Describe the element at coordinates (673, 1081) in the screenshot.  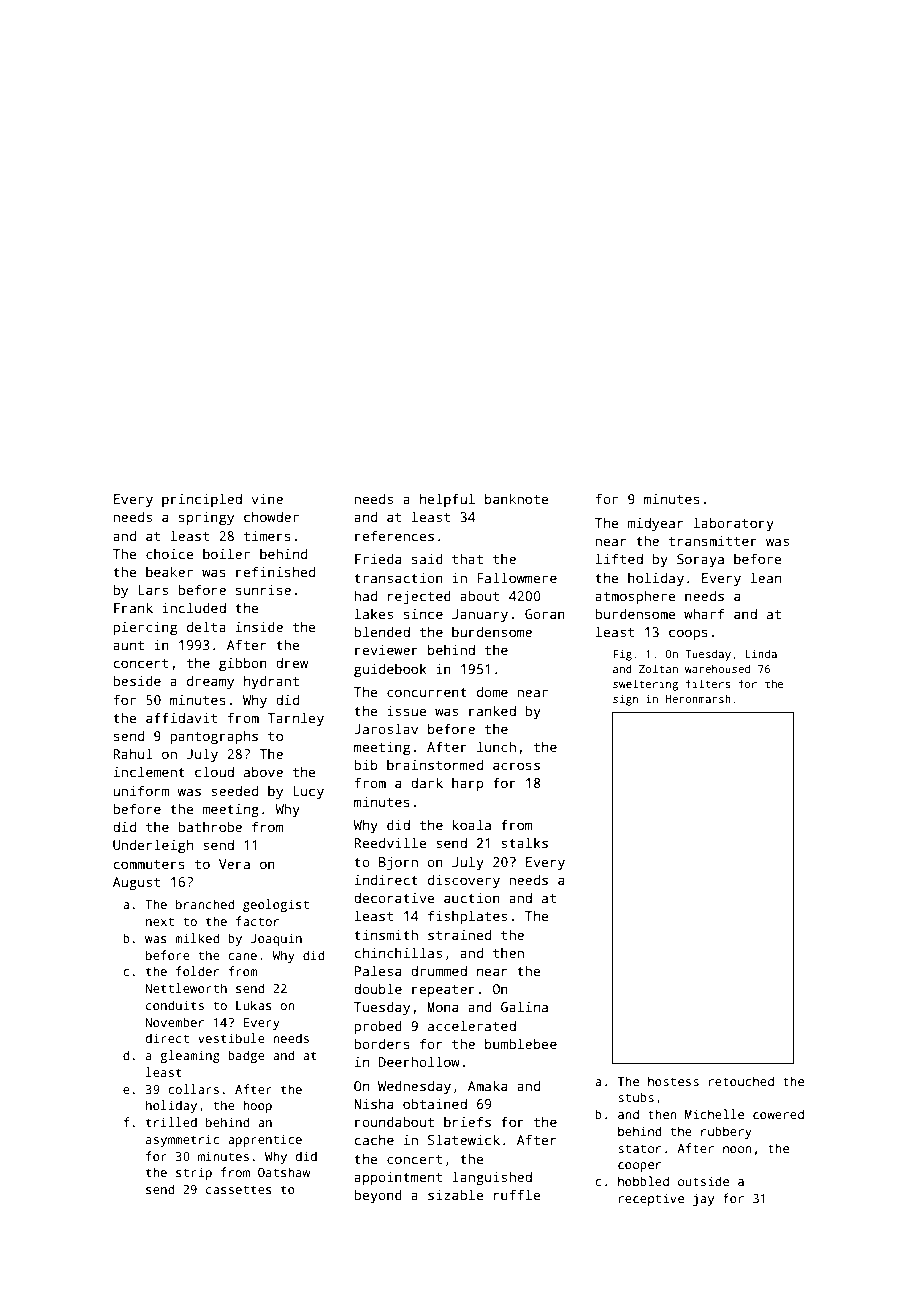
I see `hostess` at that location.
